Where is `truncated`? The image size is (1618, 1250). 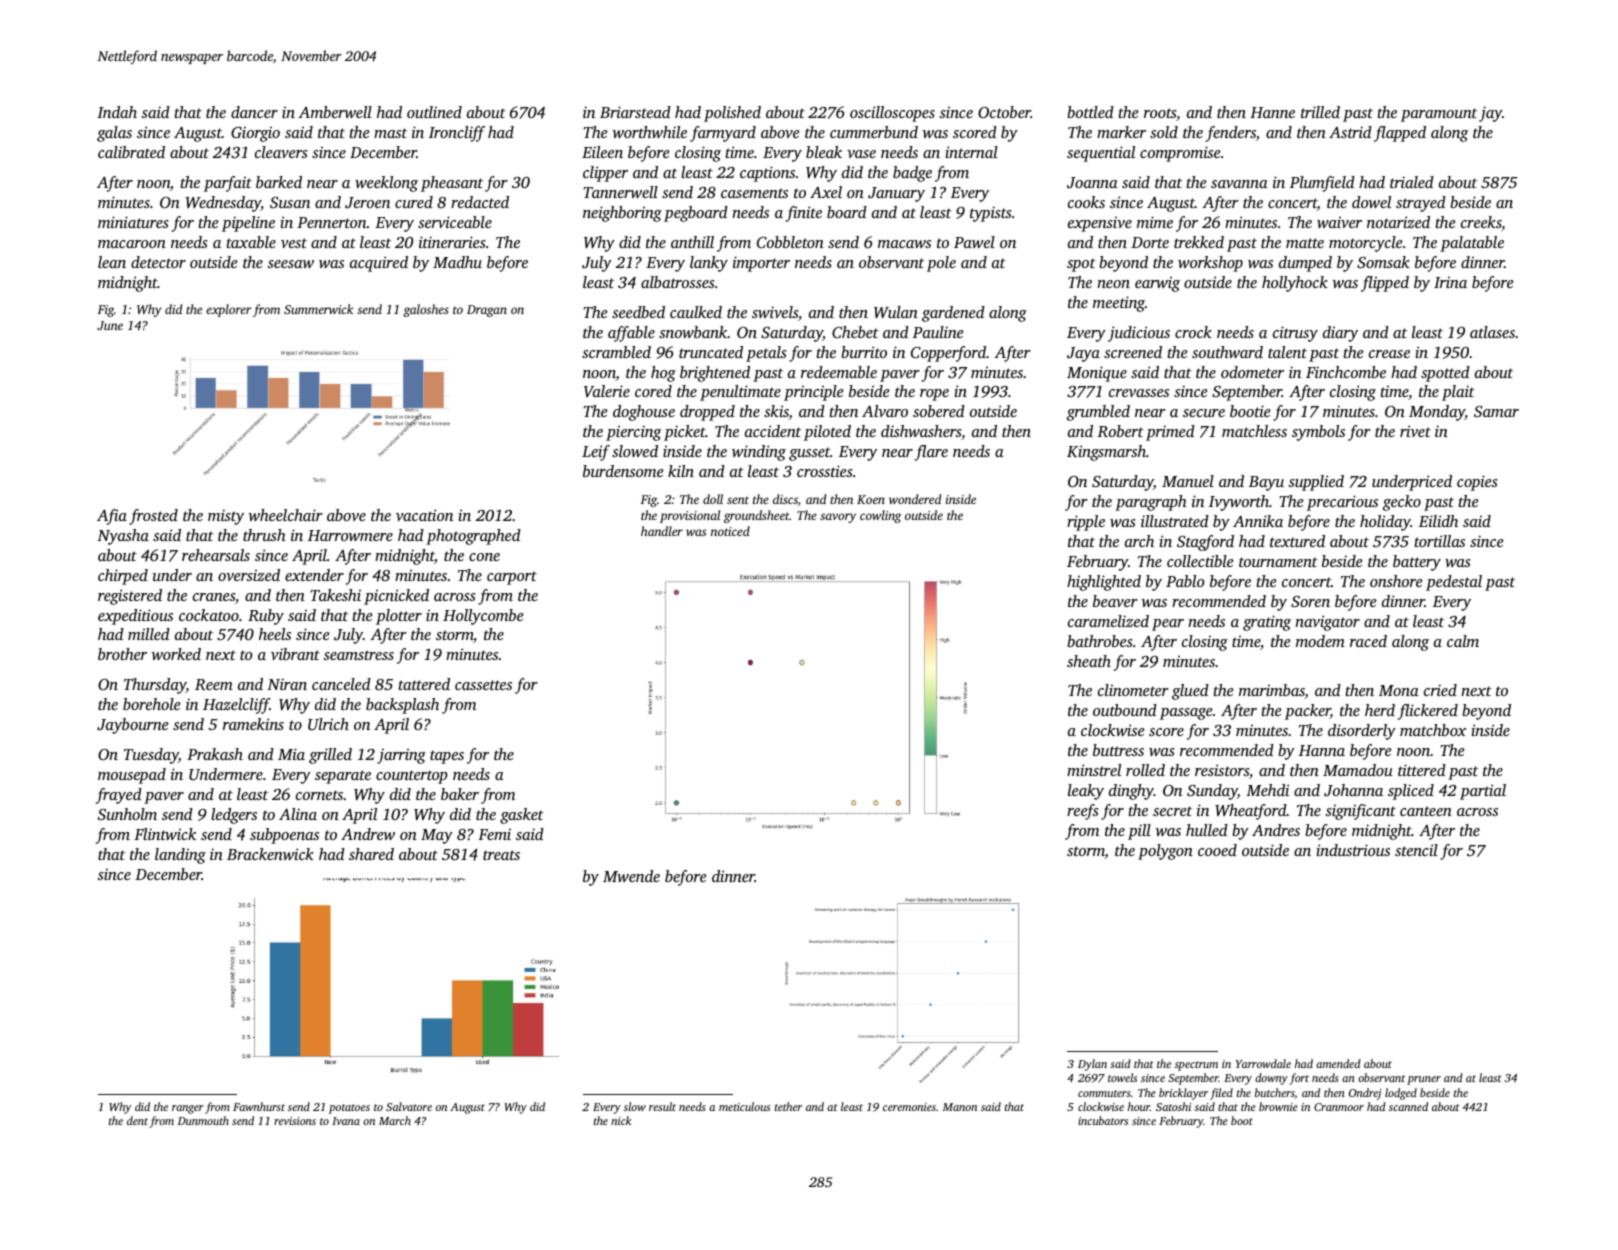 truncated is located at coordinates (711, 352).
